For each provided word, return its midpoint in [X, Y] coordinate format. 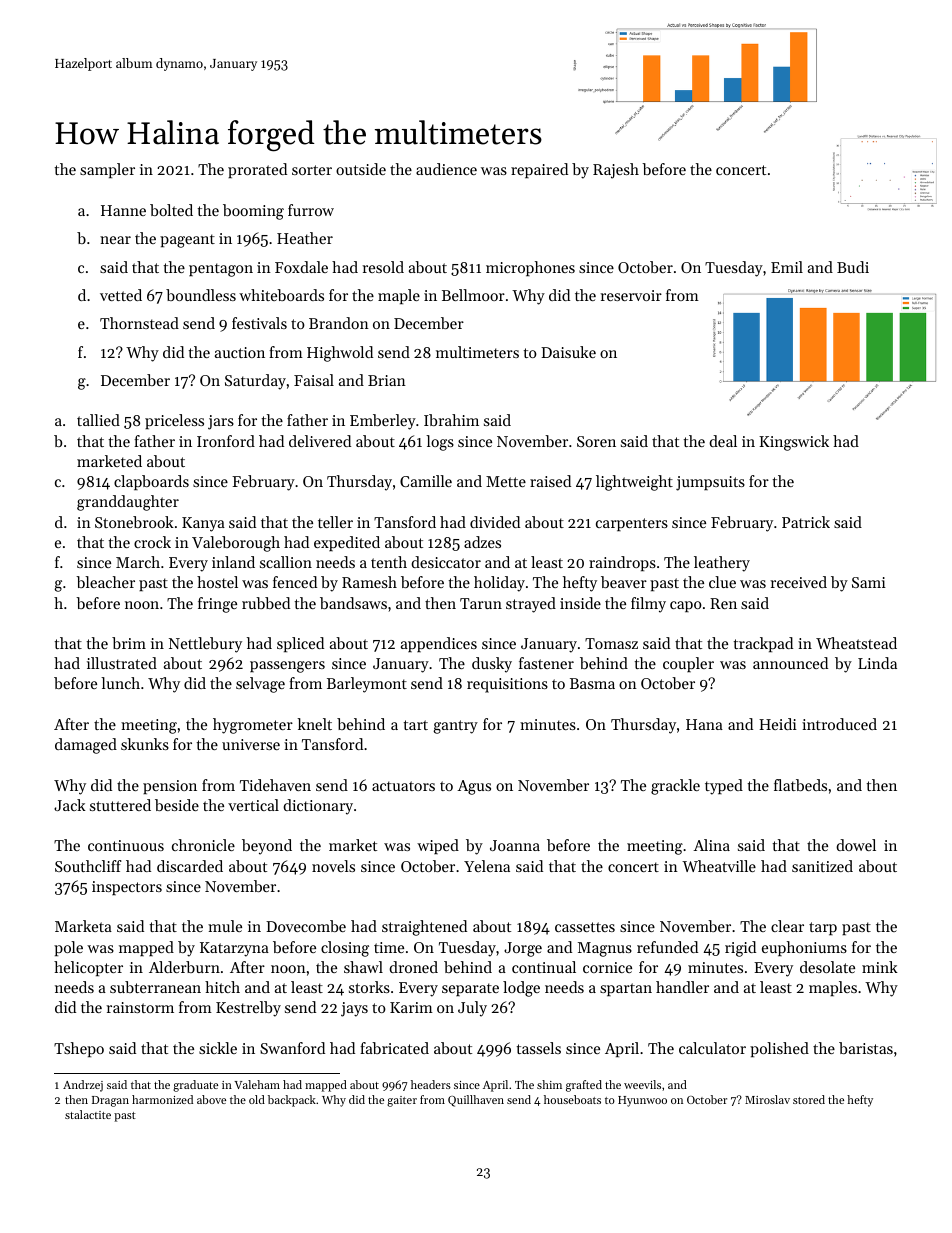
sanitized [822, 866]
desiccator [446, 562]
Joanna [515, 845]
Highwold [340, 354]
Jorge [523, 949]
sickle [218, 1048]
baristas [866, 1048]
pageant [187, 241]
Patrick [806, 522]
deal [723, 441]
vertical [253, 805]
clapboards [151, 482]
